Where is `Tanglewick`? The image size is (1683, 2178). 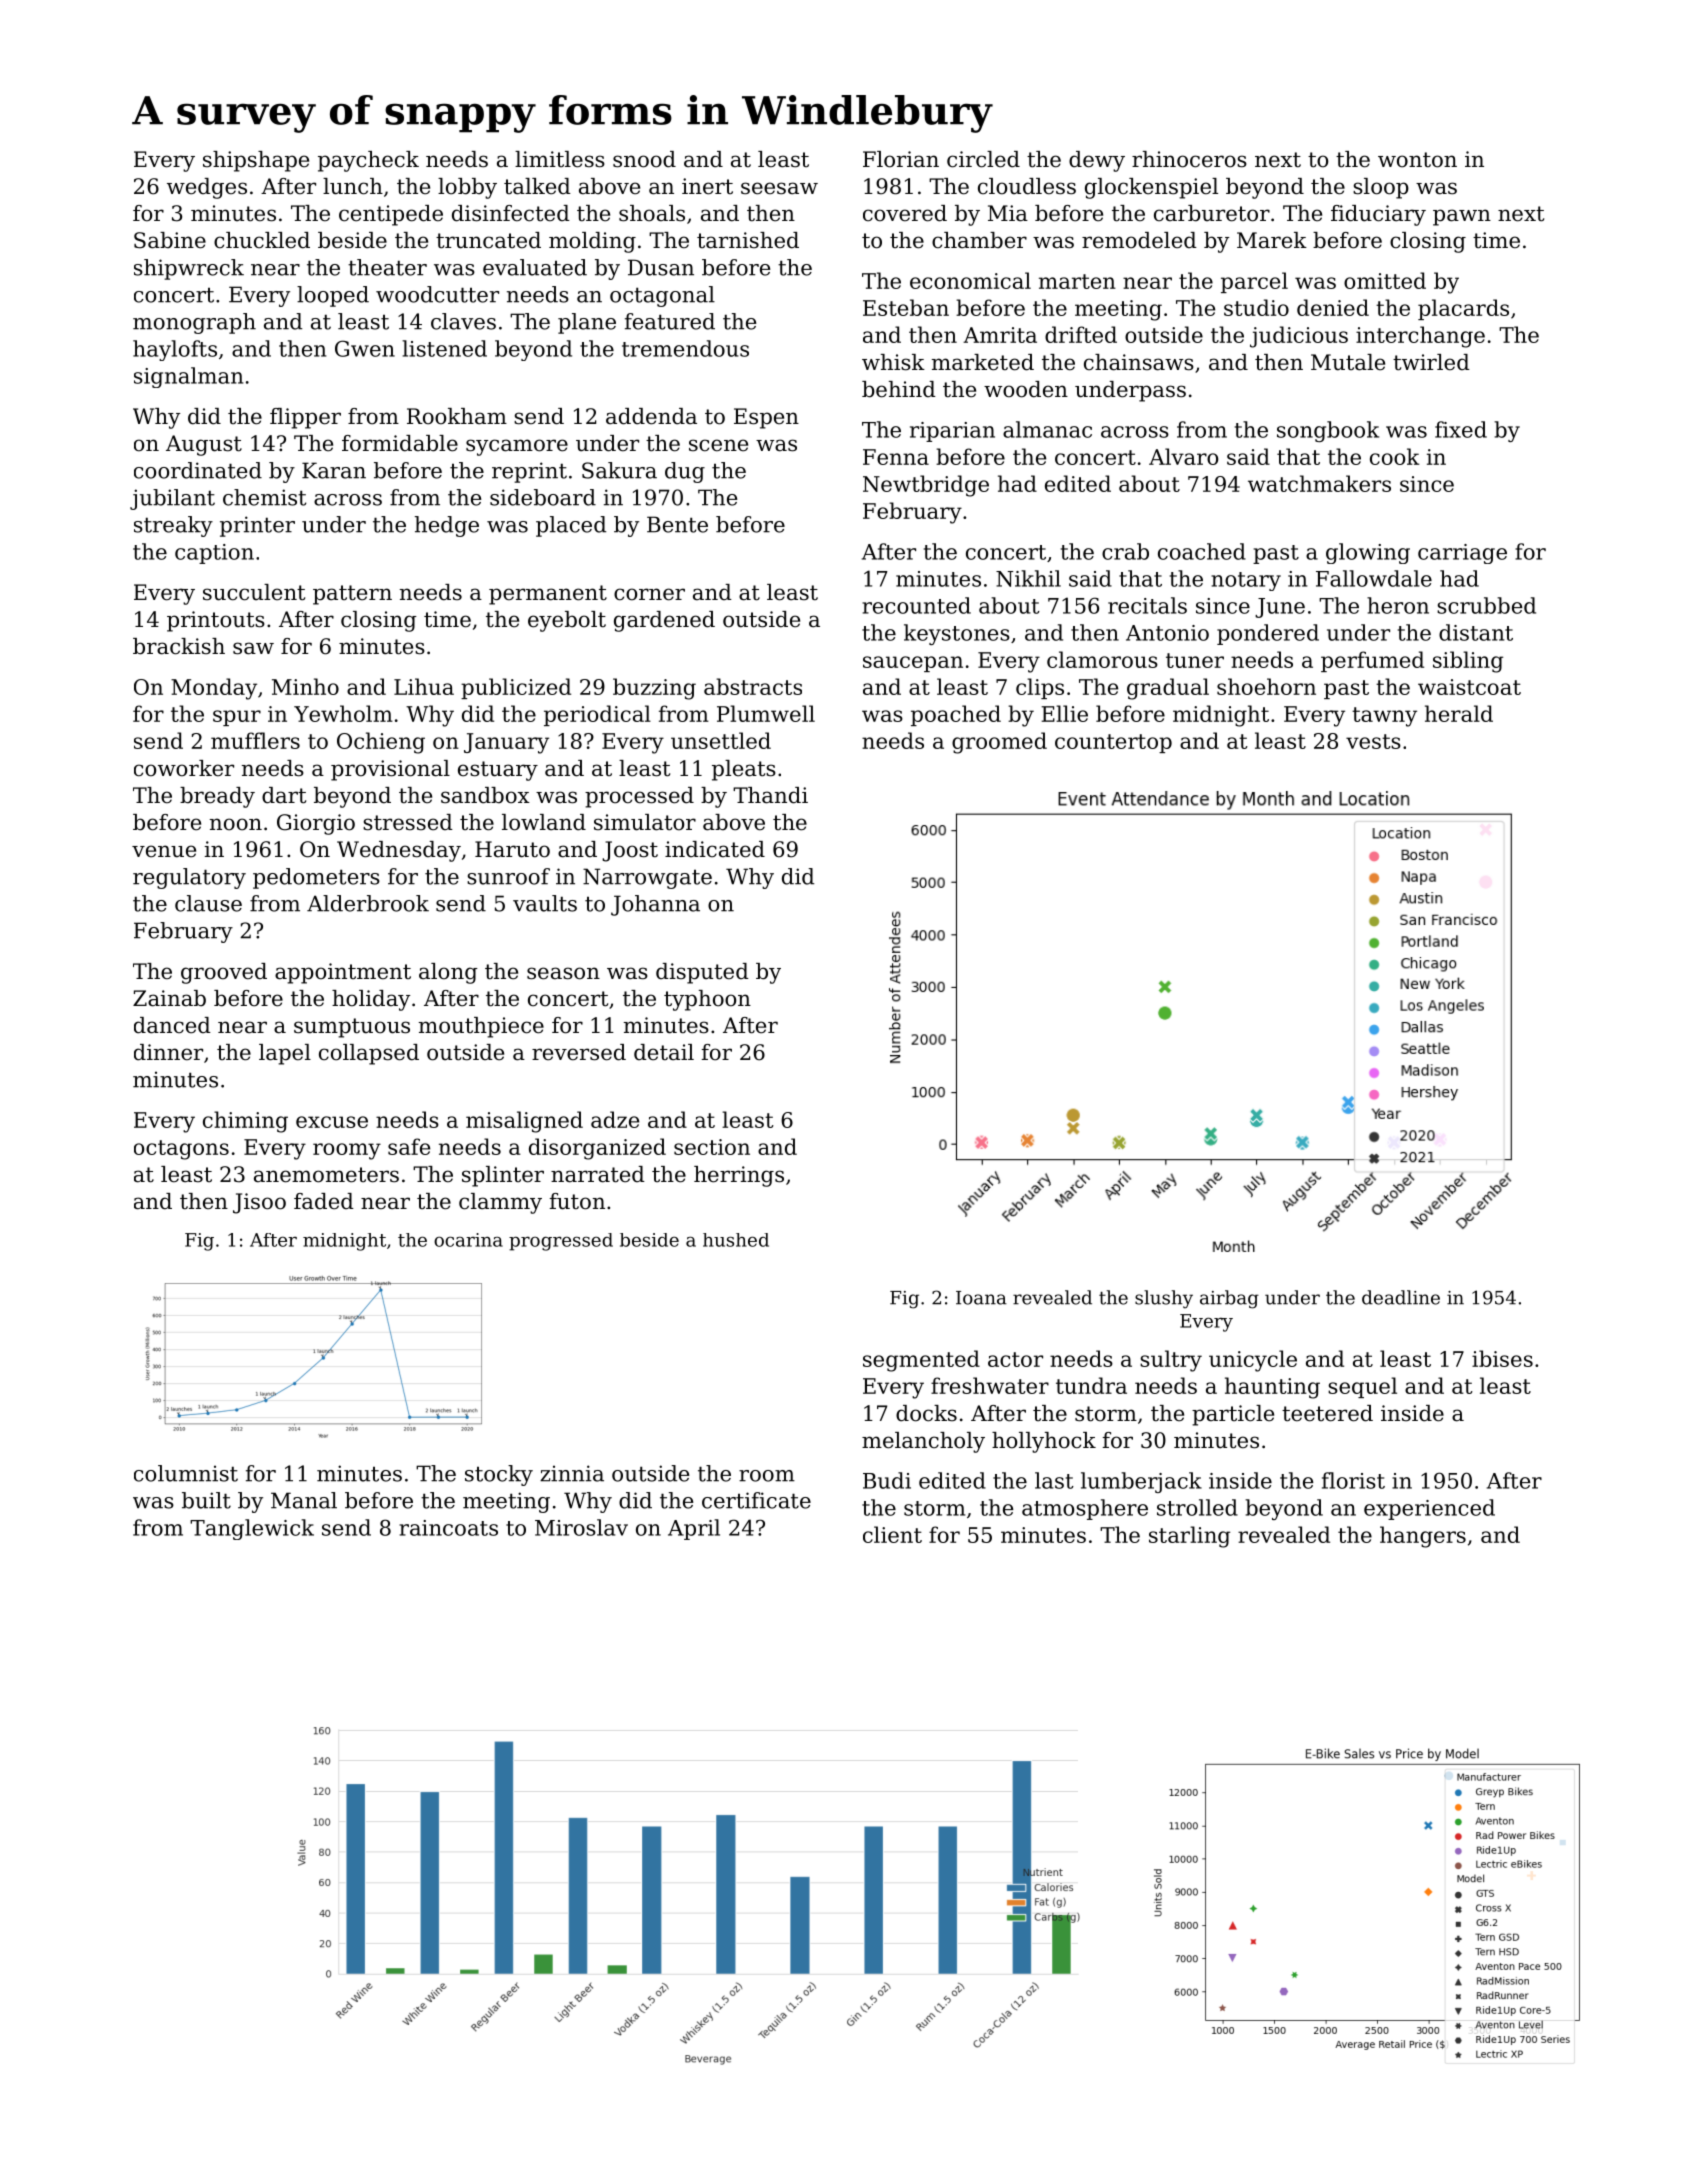 Tanglewick is located at coordinates (252, 1529).
